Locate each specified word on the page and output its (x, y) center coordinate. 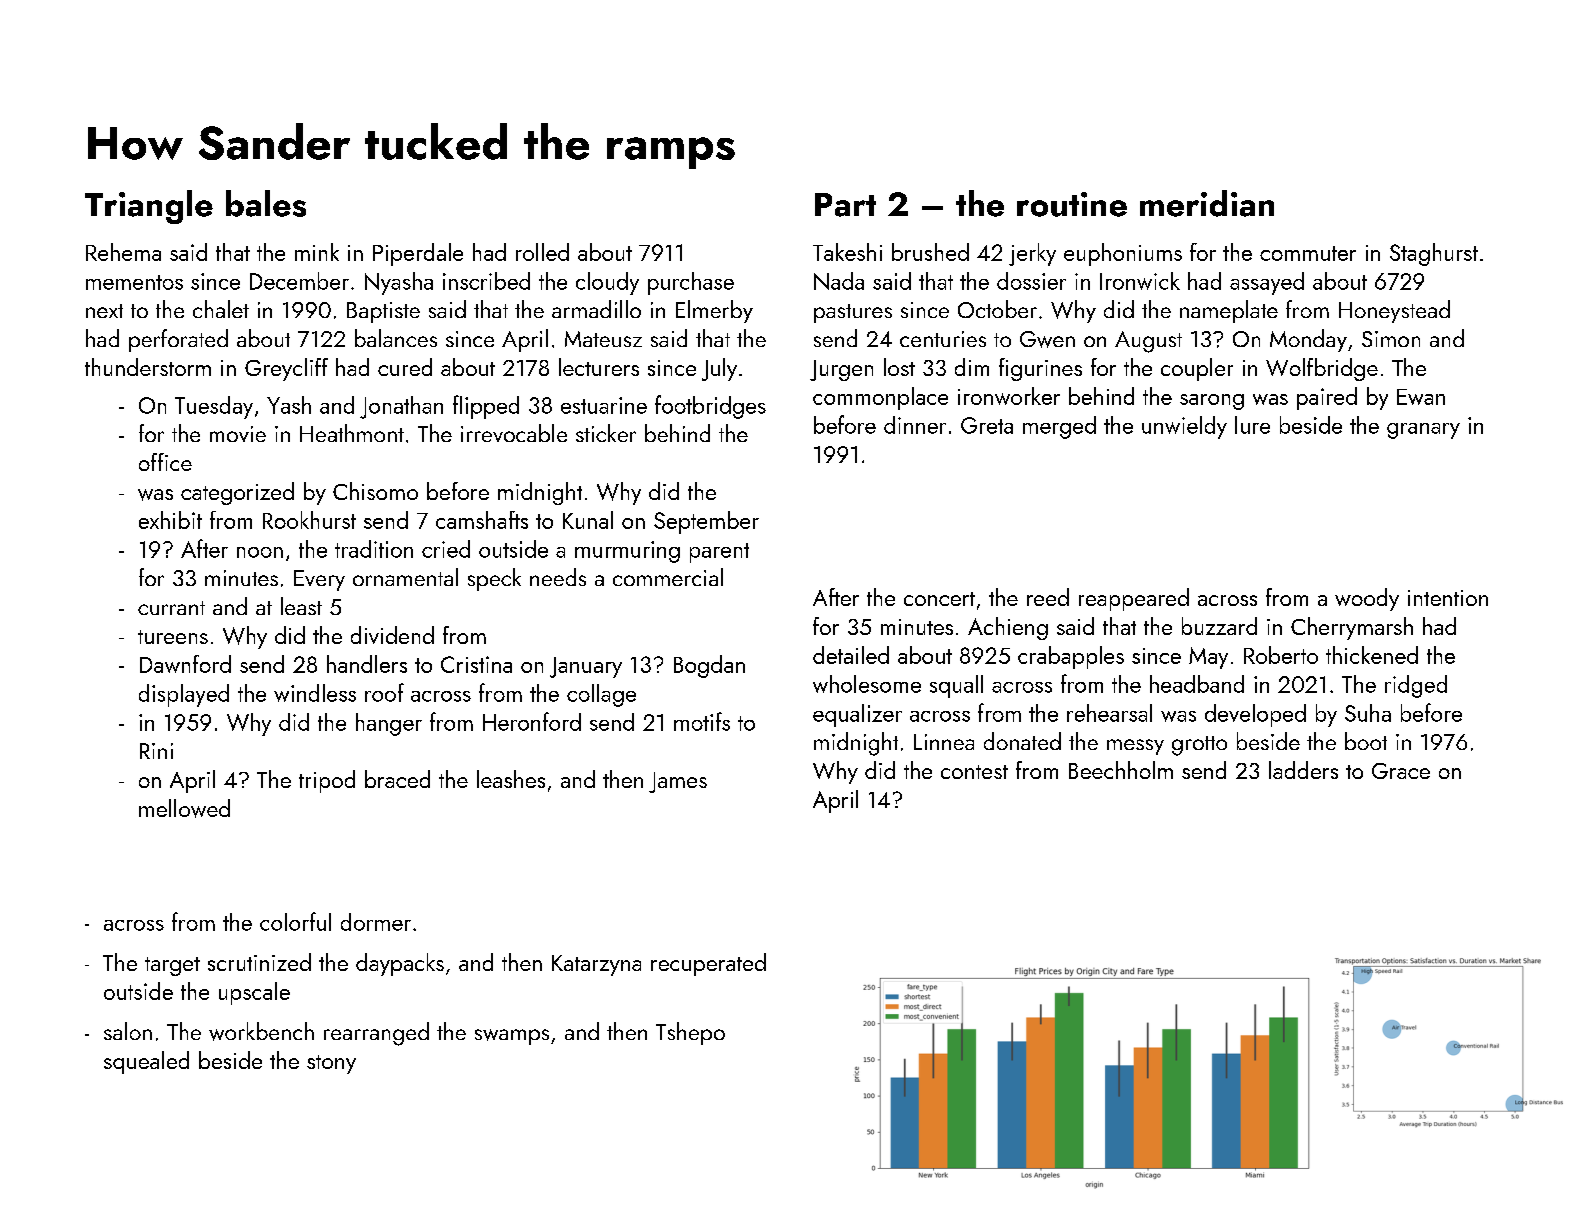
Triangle (149, 207)
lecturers (599, 367)
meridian (1207, 203)
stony (331, 1064)
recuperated (708, 964)
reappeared (1134, 599)
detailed (851, 655)
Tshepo (690, 1033)
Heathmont (352, 433)
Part (845, 205)
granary (1423, 431)
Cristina (476, 664)
